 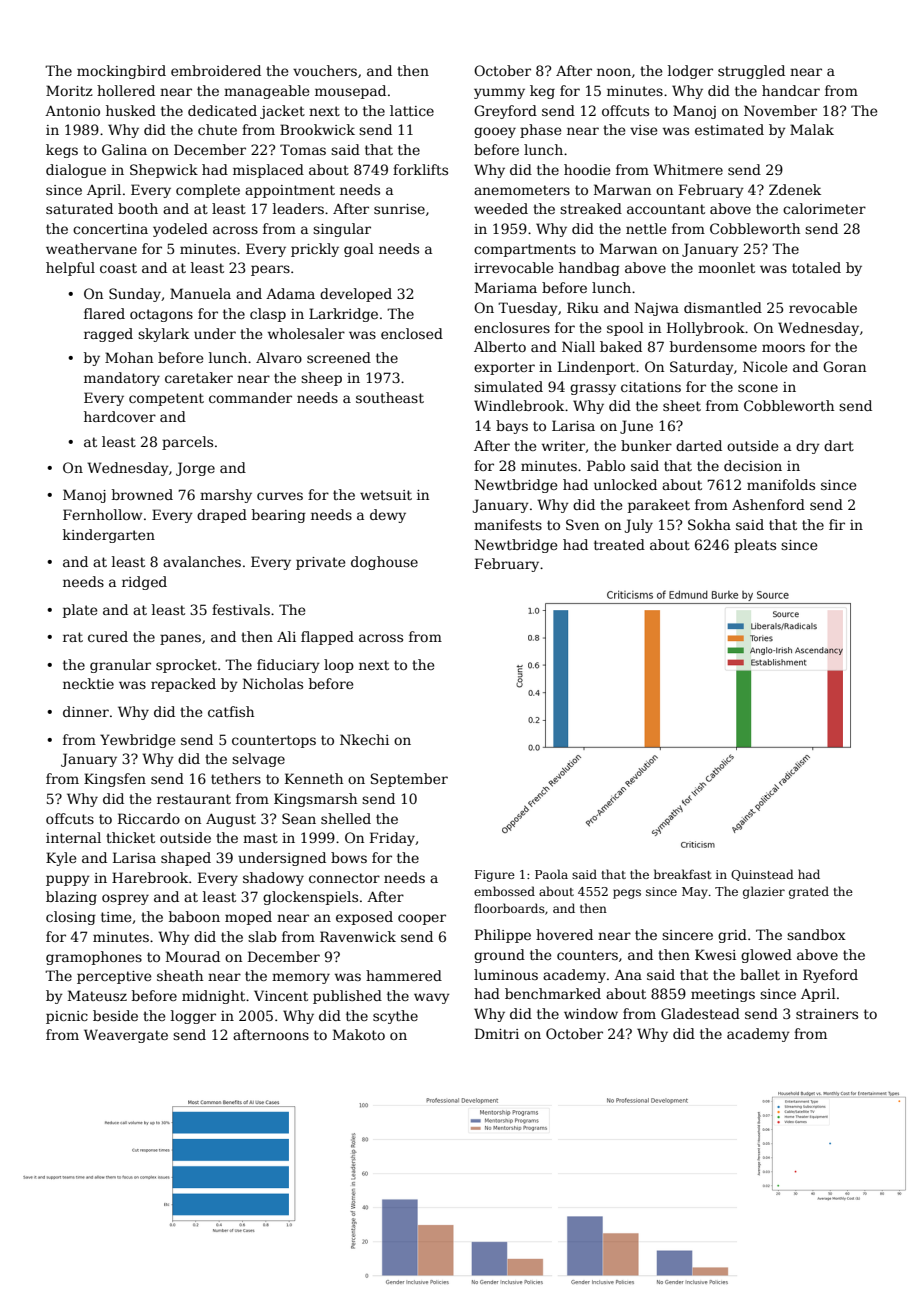 I want to click on totaled, so click(x=816, y=267).
